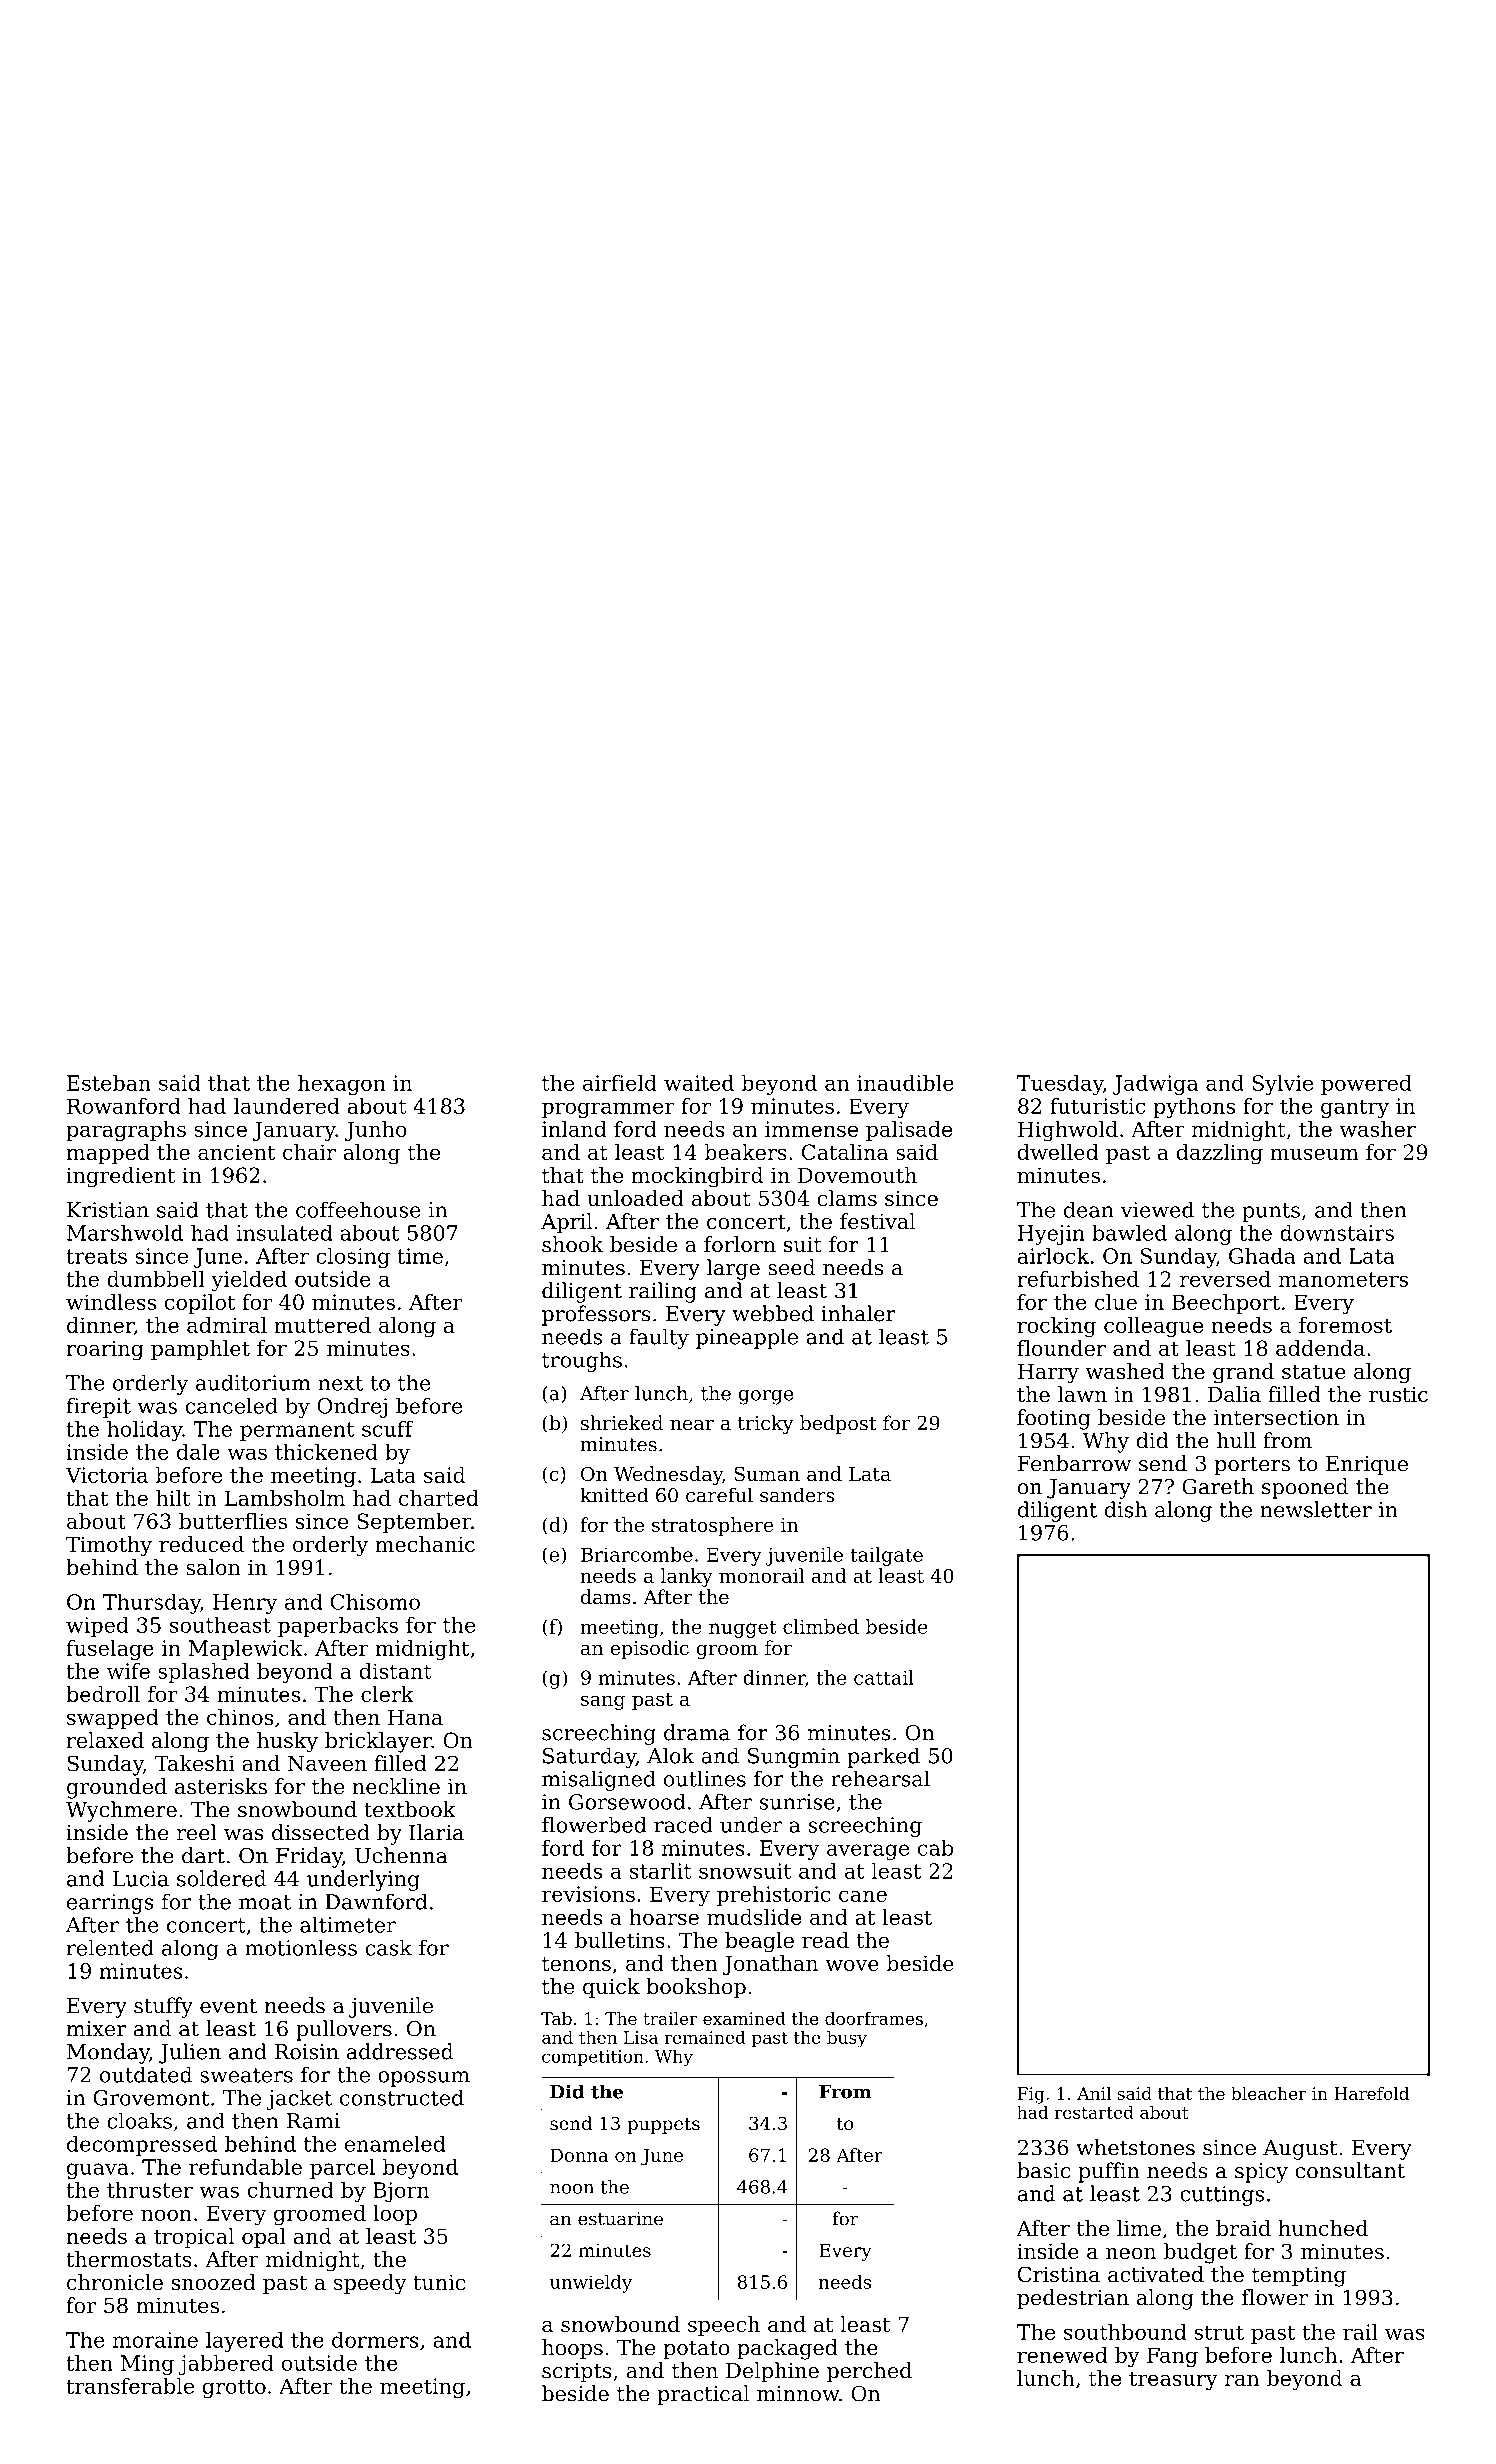 The image size is (1496, 2464). What do you see at coordinates (109, 1083) in the page?
I see `Esteban` at bounding box center [109, 1083].
